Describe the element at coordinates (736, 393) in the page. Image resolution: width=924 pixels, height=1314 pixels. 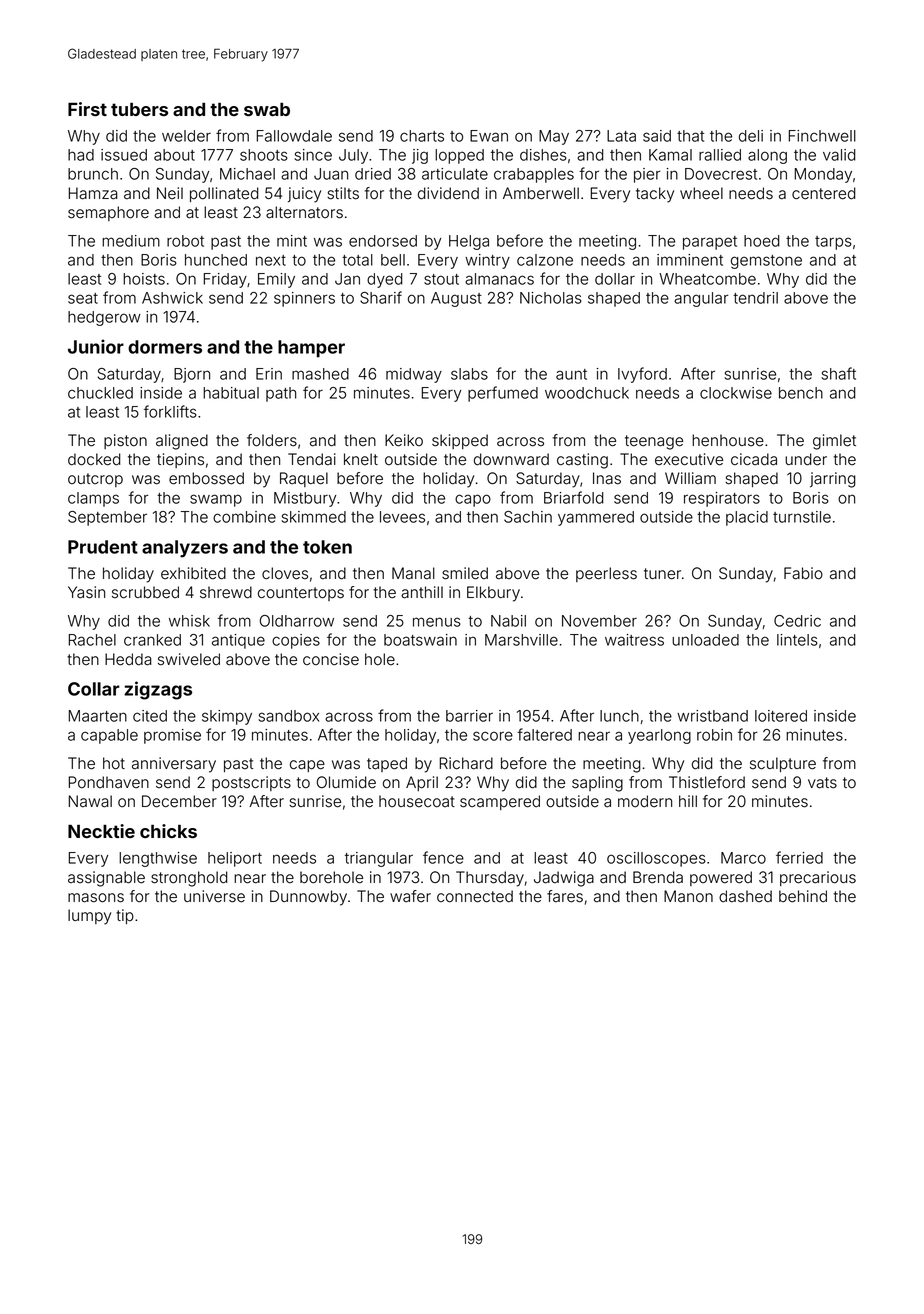
I see `clockwise` at that location.
